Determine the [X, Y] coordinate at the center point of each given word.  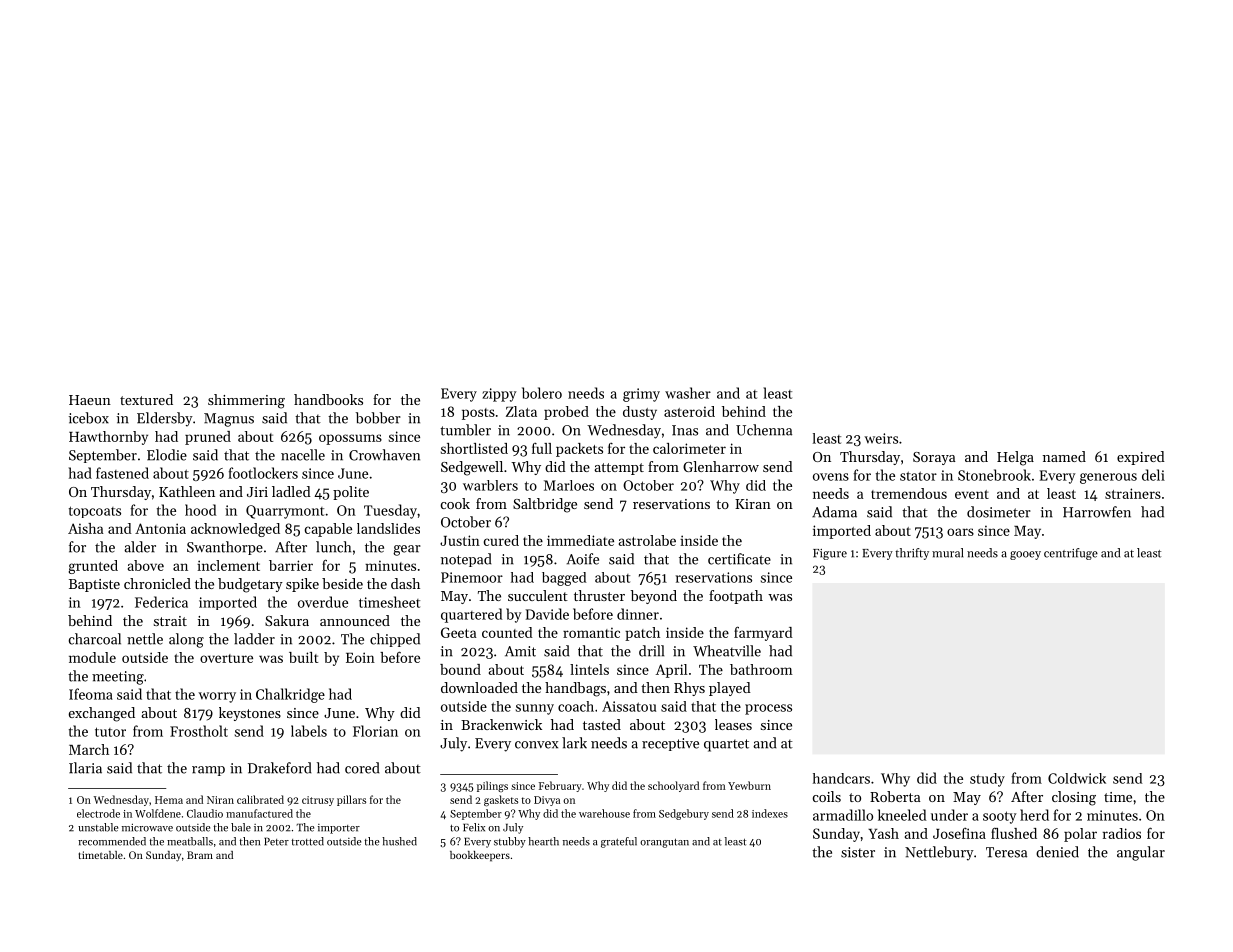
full [542, 448]
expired [1141, 458]
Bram [200, 855]
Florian [375, 731]
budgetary [250, 585]
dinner [638, 614]
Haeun [90, 400]
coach [576, 706]
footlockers [263, 473]
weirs [881, 438]
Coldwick [1077, 778]
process [768, 709]
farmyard [763, 633]
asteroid [689, 411]
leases [733, 724]
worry [217, 697]
